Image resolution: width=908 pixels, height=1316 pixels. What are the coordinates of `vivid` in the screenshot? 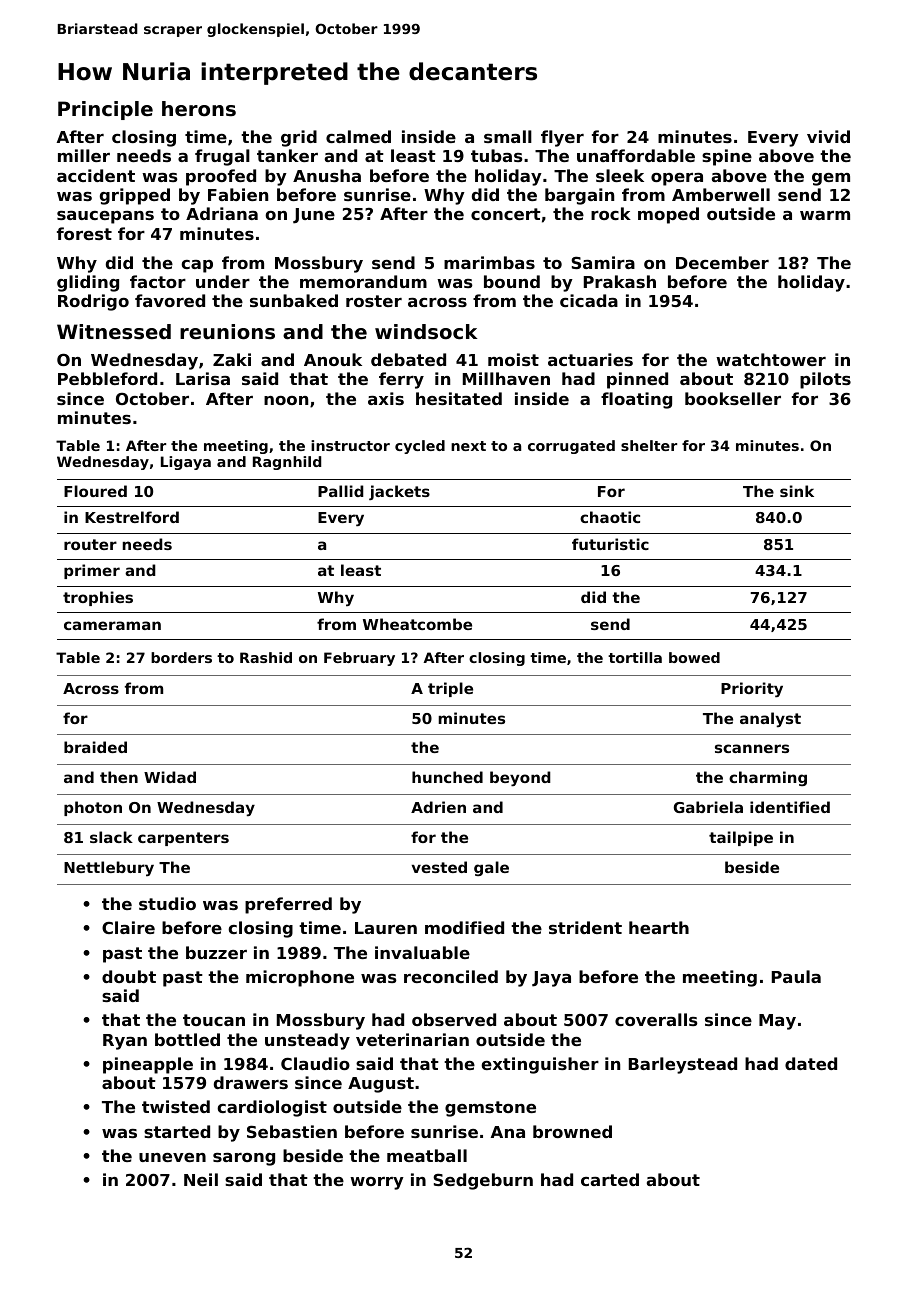 It's located at (828, 136).
